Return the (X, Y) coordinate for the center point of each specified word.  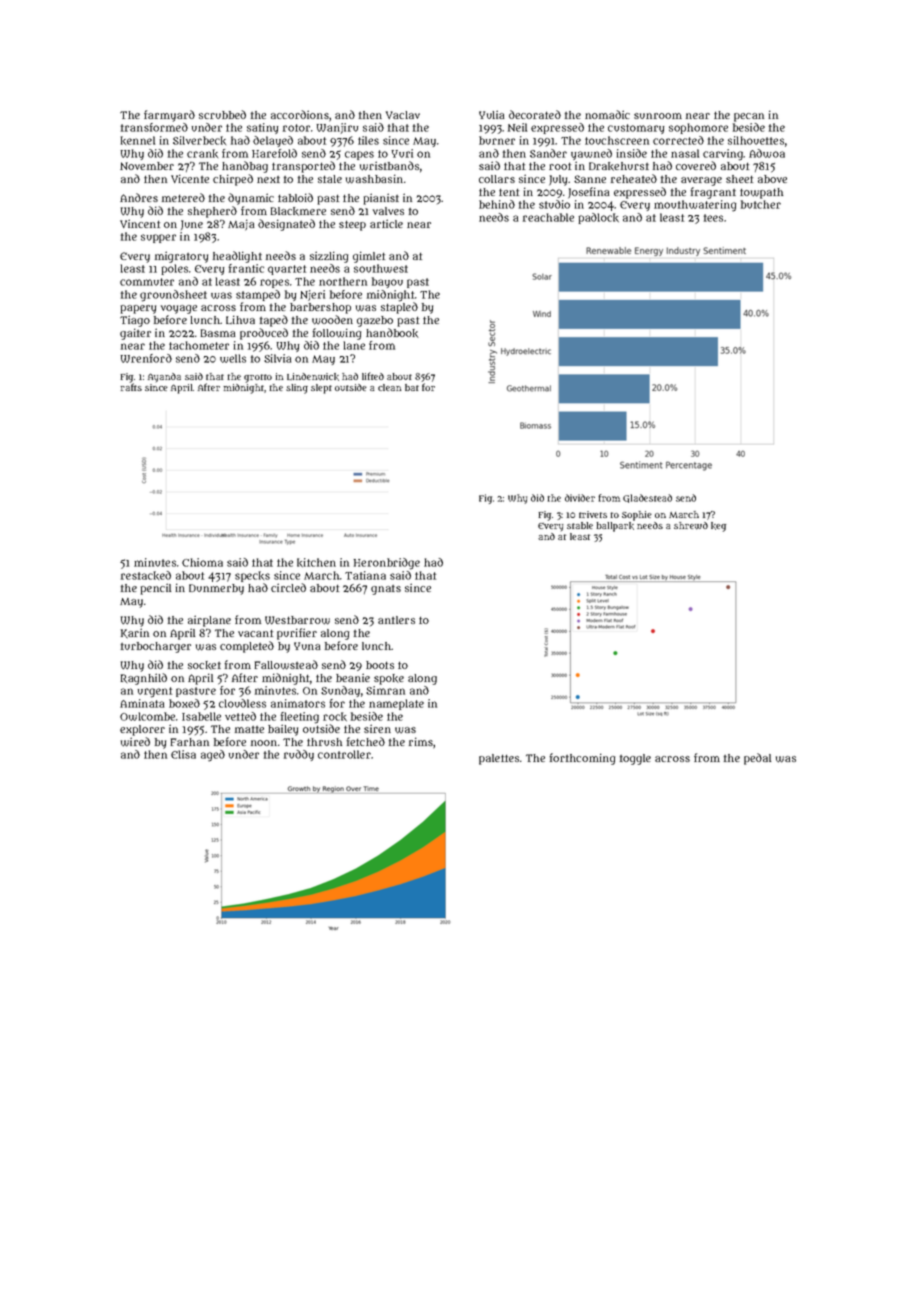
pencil (156, 589)
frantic (246, 268)
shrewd (691, 526)
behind (497, 204)
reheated (634, 178)
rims (421, 741)
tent (509, 192)
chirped (233, 180)
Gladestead (647, 498)
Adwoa (767, 153)
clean (390, 387)
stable (580, 525)
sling (297, 389)
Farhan (189, 742)
